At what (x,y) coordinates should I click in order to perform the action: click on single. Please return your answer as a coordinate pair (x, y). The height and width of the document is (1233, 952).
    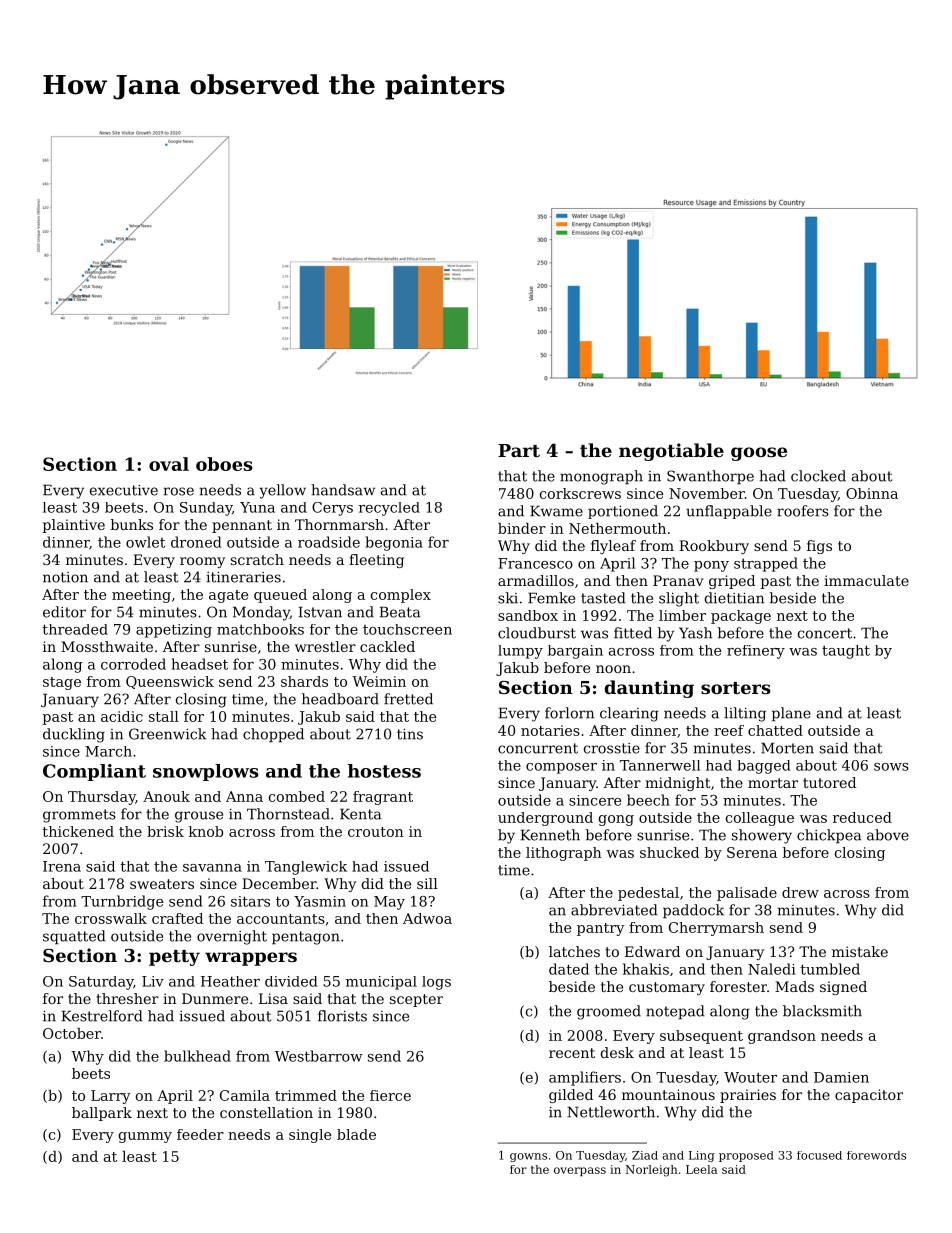
    Looking at the image, I should click on (310, 1136).
